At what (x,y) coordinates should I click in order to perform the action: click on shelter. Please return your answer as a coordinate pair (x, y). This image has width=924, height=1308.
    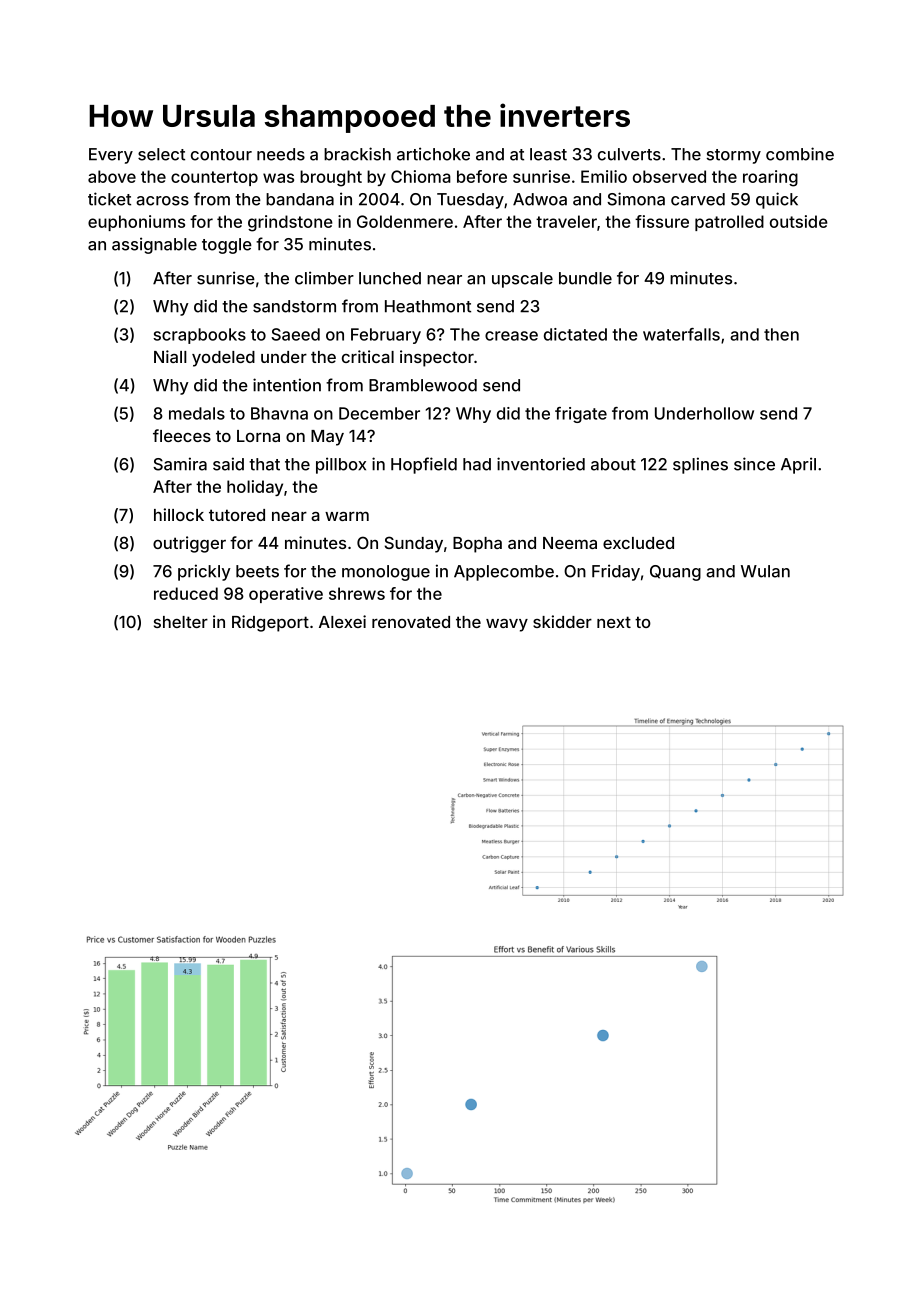
    Looking at the image, I should click on (181, 622).
